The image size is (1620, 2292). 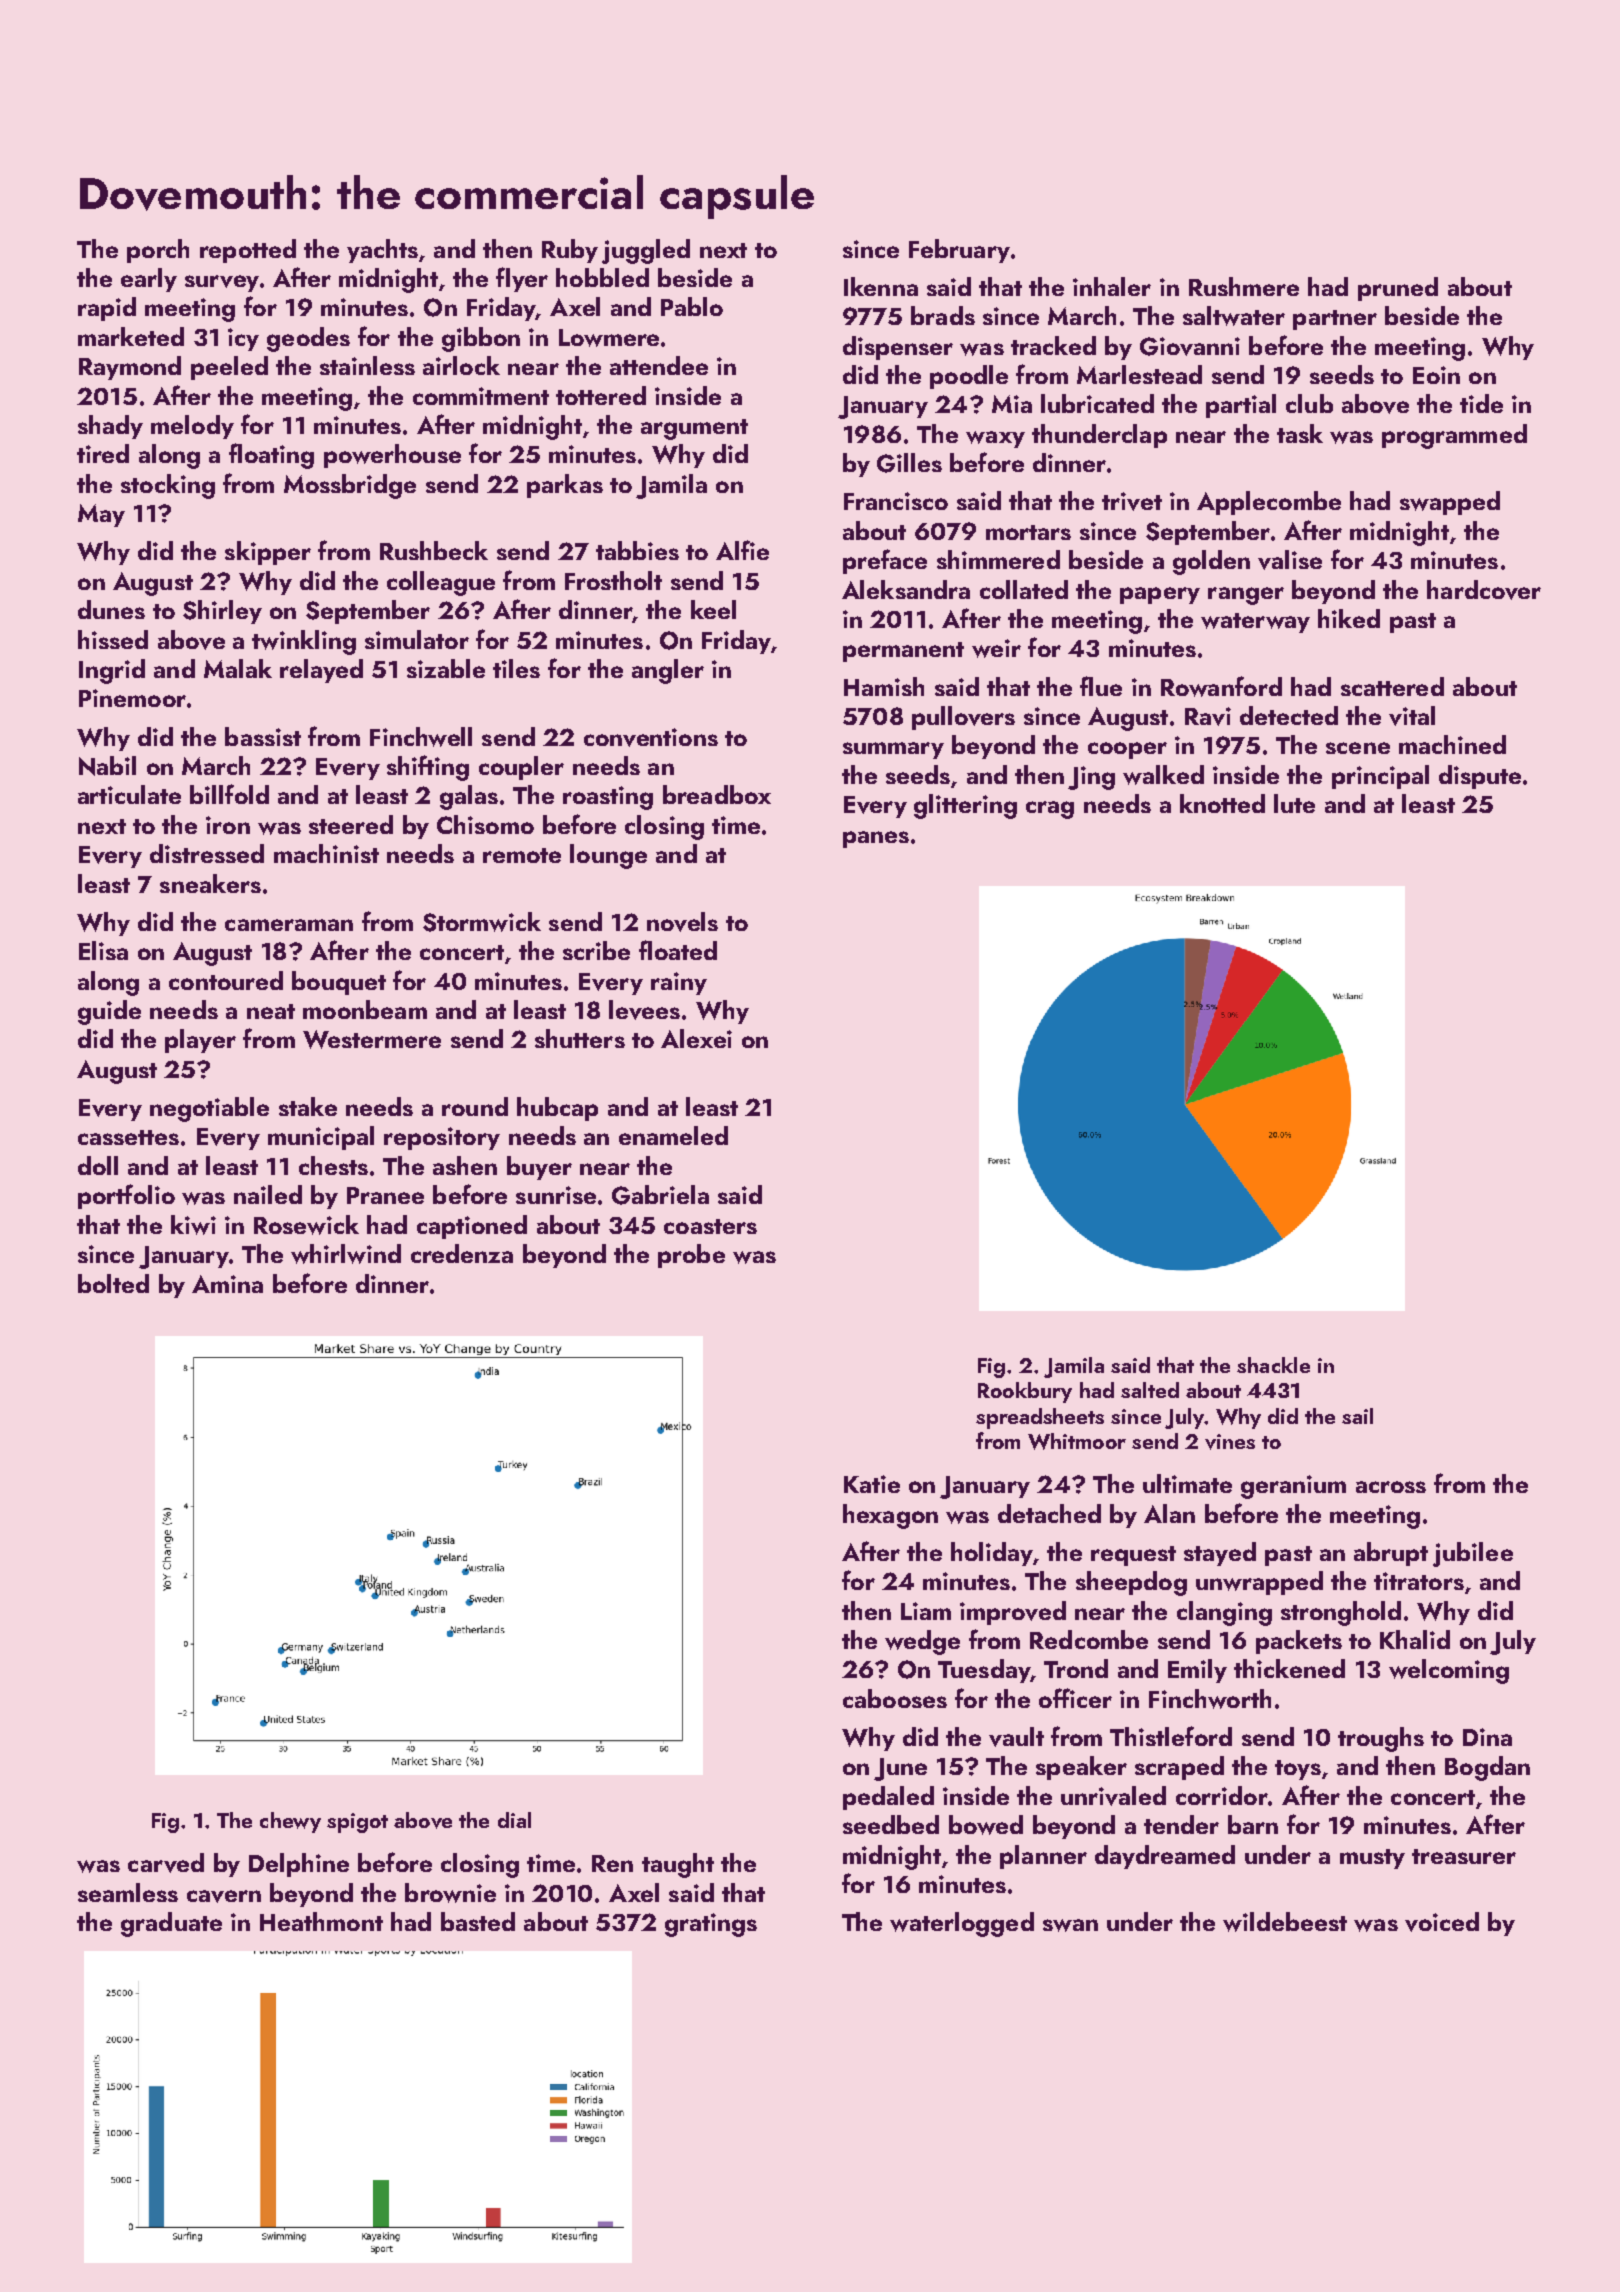 What do you see at coordinates (679, 983) in the page?
I see `rainy` at bounding box center [679, 983].
